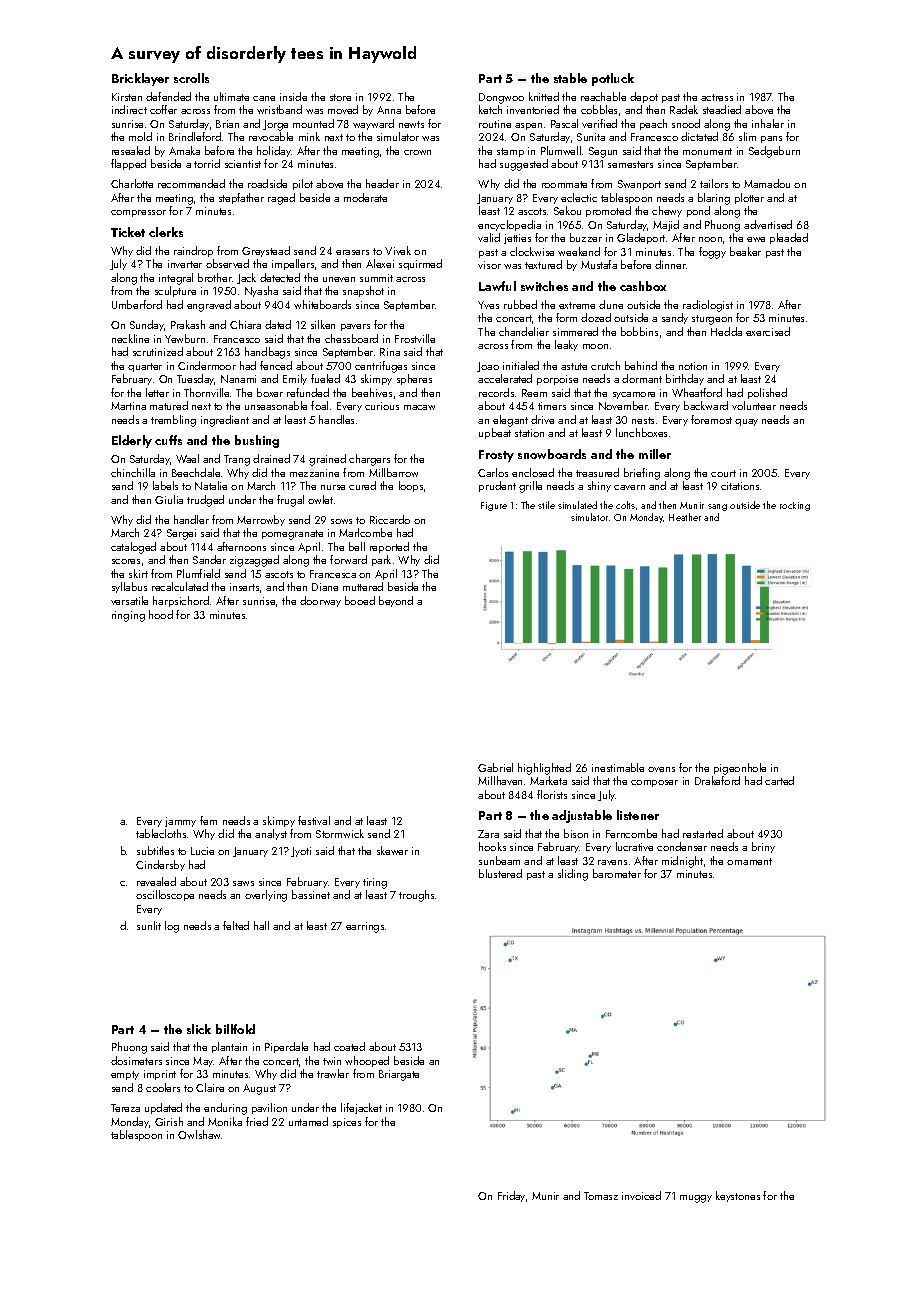 Image resolution: width=924 pixels, height=1308 pixels. I want to click on beyond, so click(396, 601).
